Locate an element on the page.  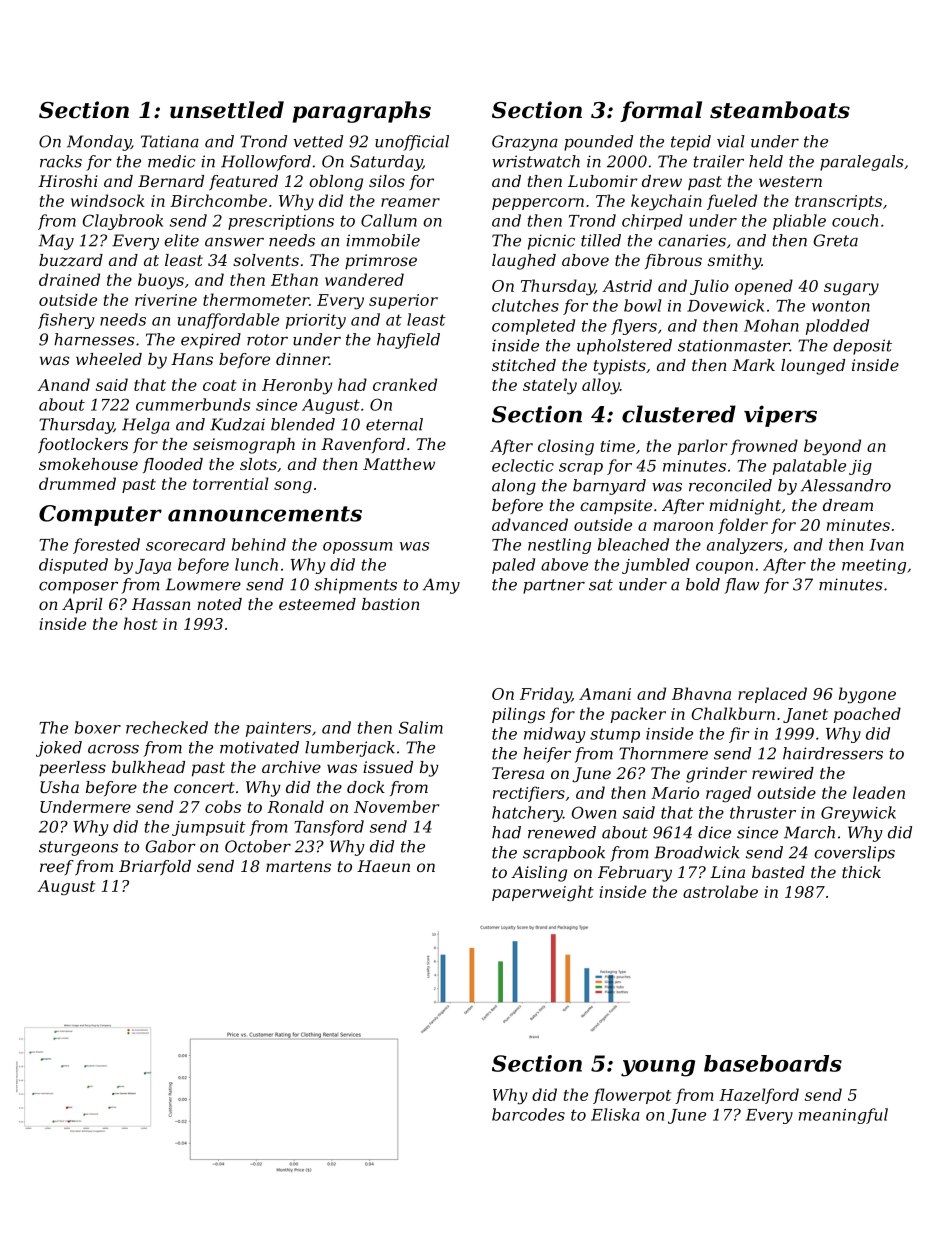
Lubomir is located at coordinates (603, 181).
